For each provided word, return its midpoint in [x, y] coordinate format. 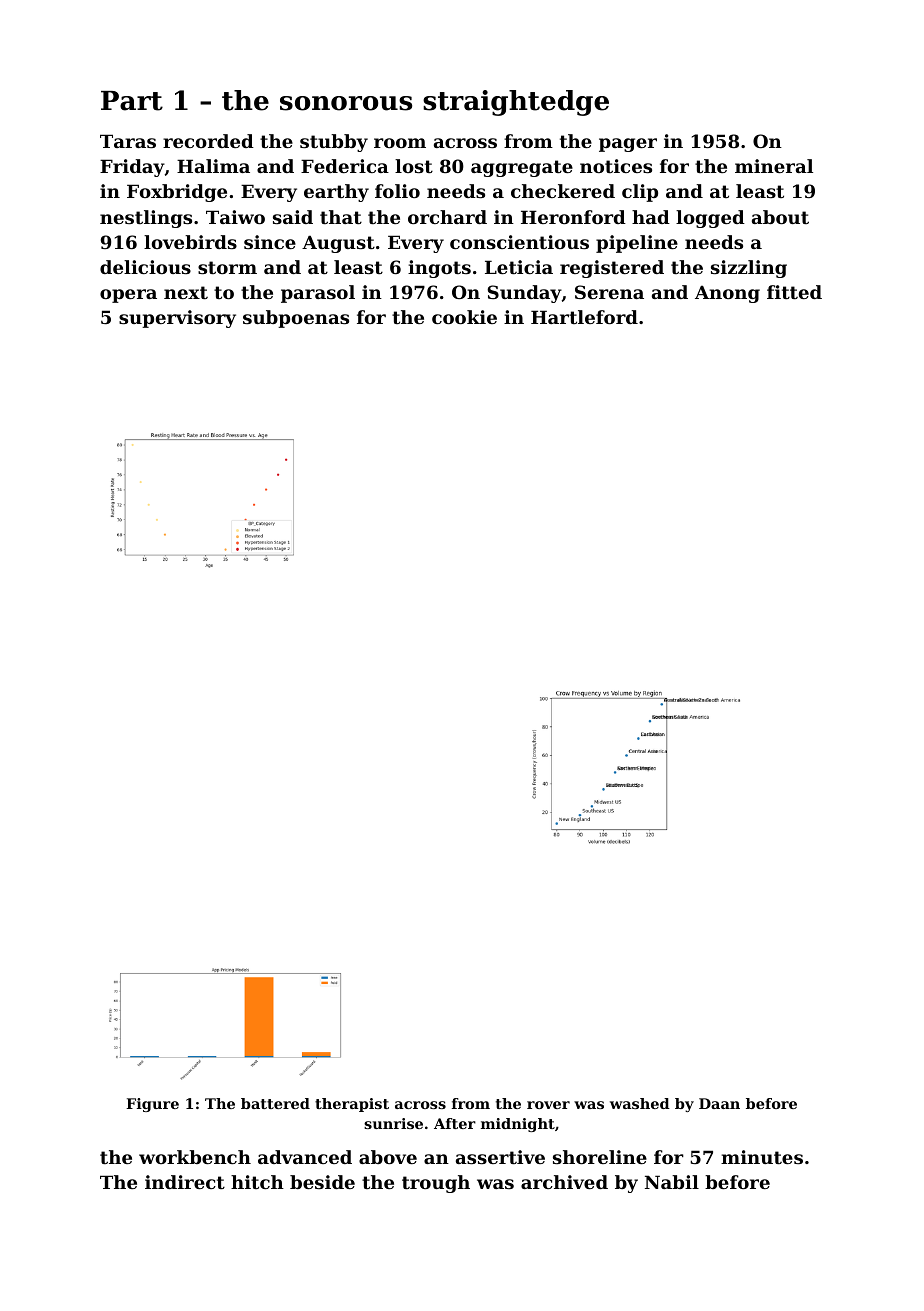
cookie [464, 317]
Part [132, 101]
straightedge [516, 103]
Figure [152, 1105]
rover [548, 1105]
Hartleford [584, 317]
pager [628, 145]
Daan [719, 1103]
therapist [352, 1105]
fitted [794, 292]
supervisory [177, 319]
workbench [195, 1157]
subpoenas [296, 319]
